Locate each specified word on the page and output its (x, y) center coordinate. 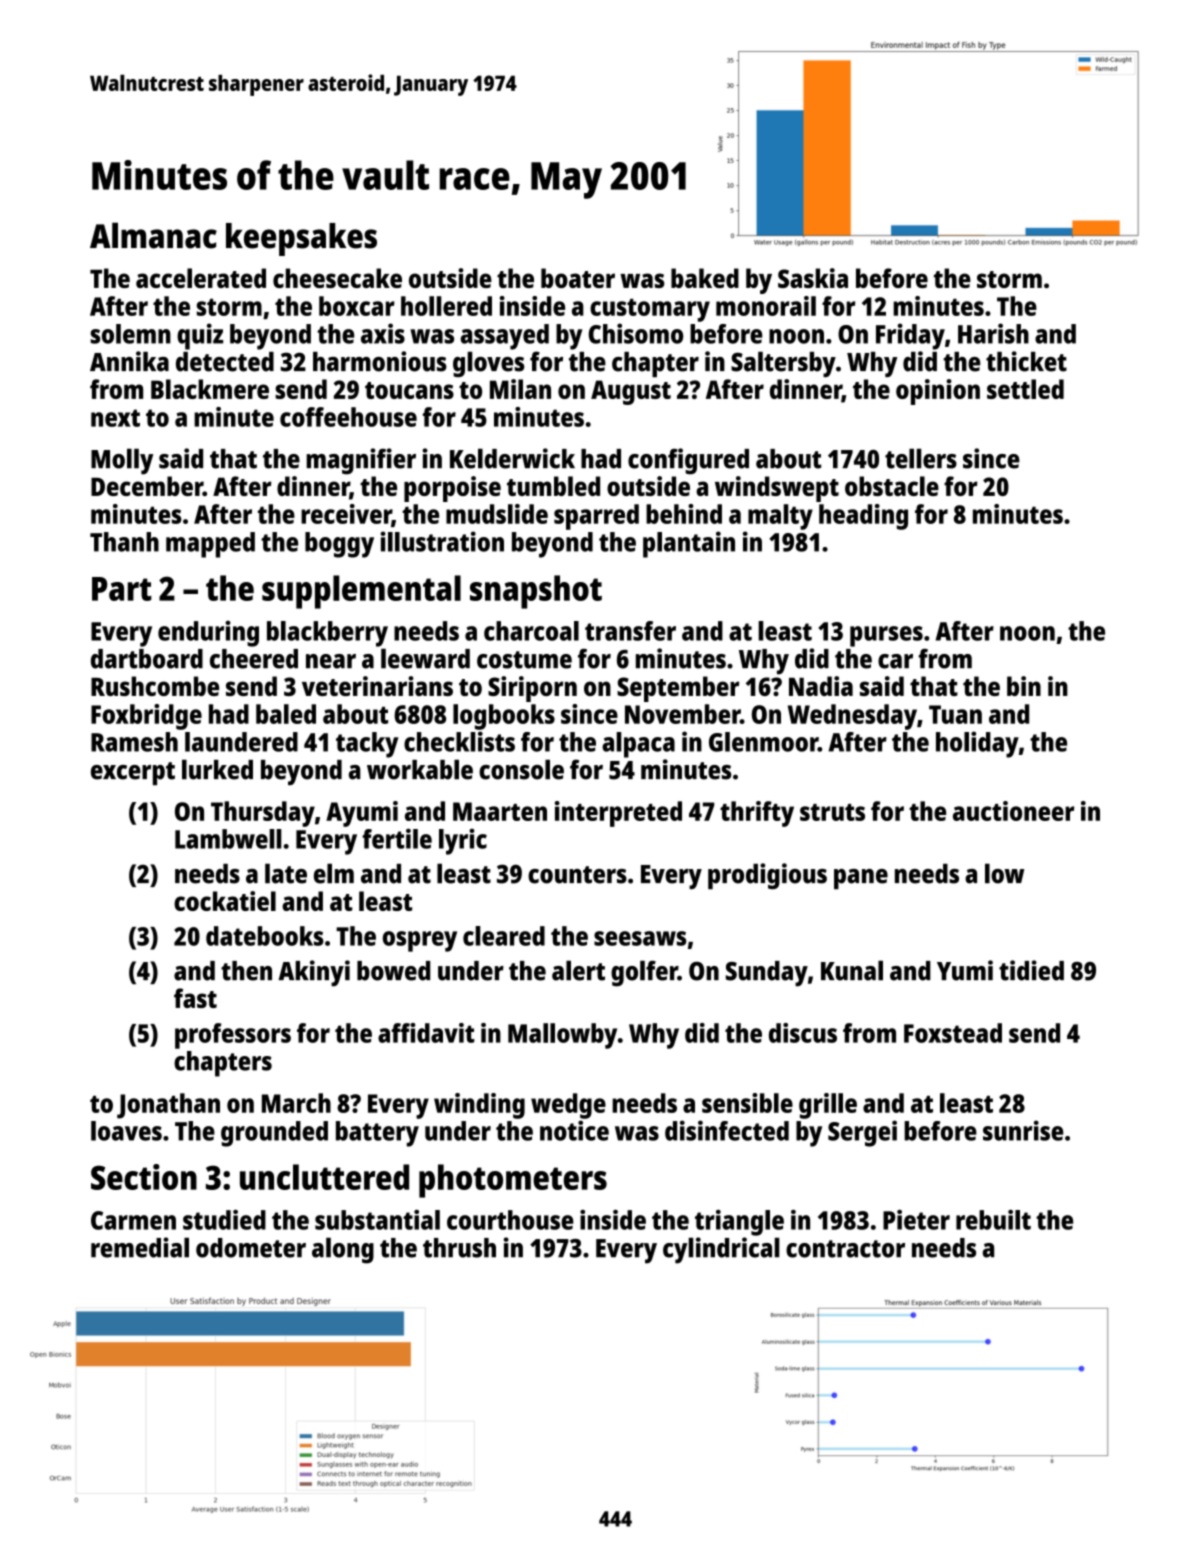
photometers (513, 1181)
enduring (208, 634)
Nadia (821, 686)
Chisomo (635, 333)
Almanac (153, 235)
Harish (993, 333)
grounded (274, 1134)
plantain (689, 544)
